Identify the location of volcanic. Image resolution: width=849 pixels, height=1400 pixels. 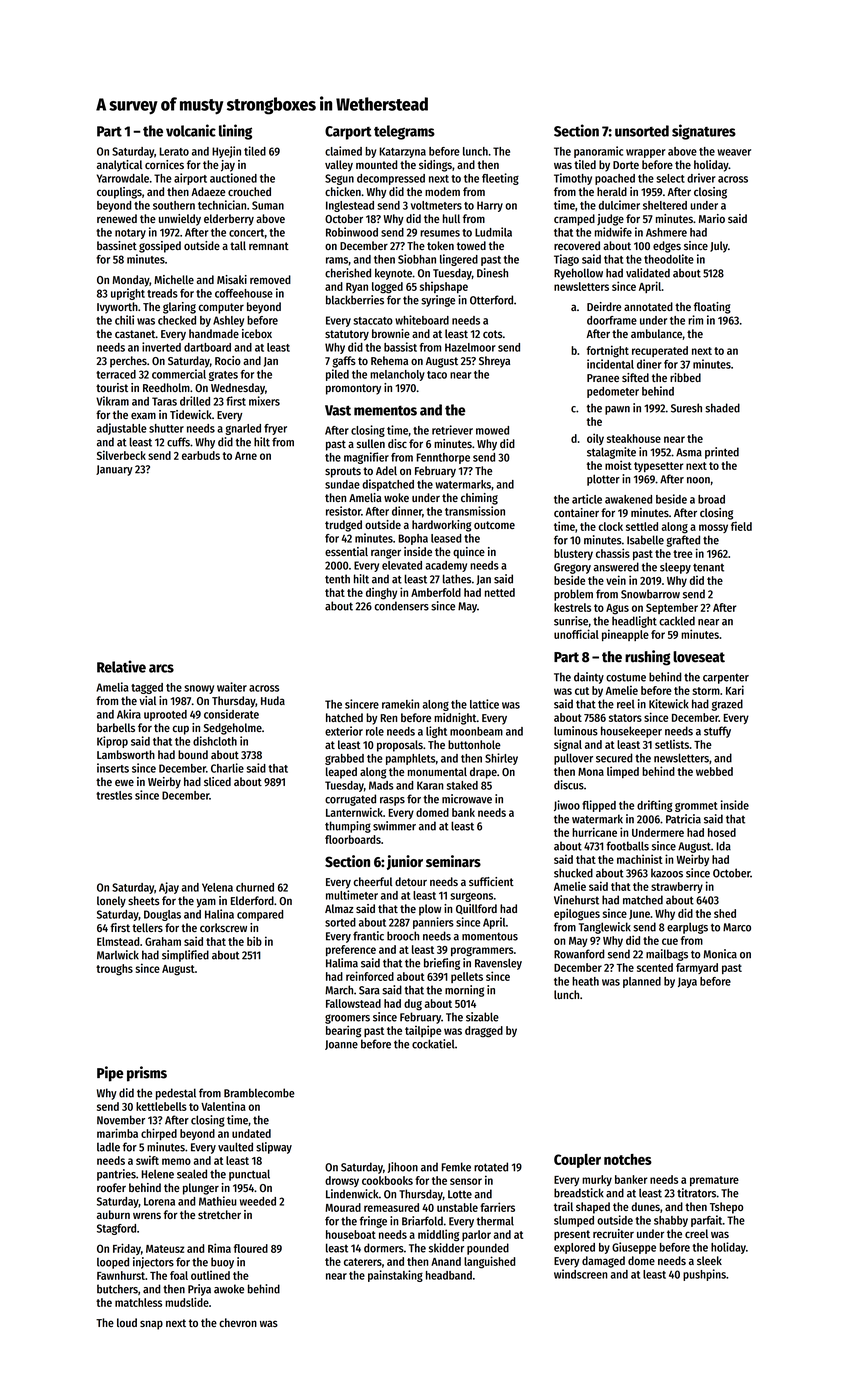
(191, 130).
